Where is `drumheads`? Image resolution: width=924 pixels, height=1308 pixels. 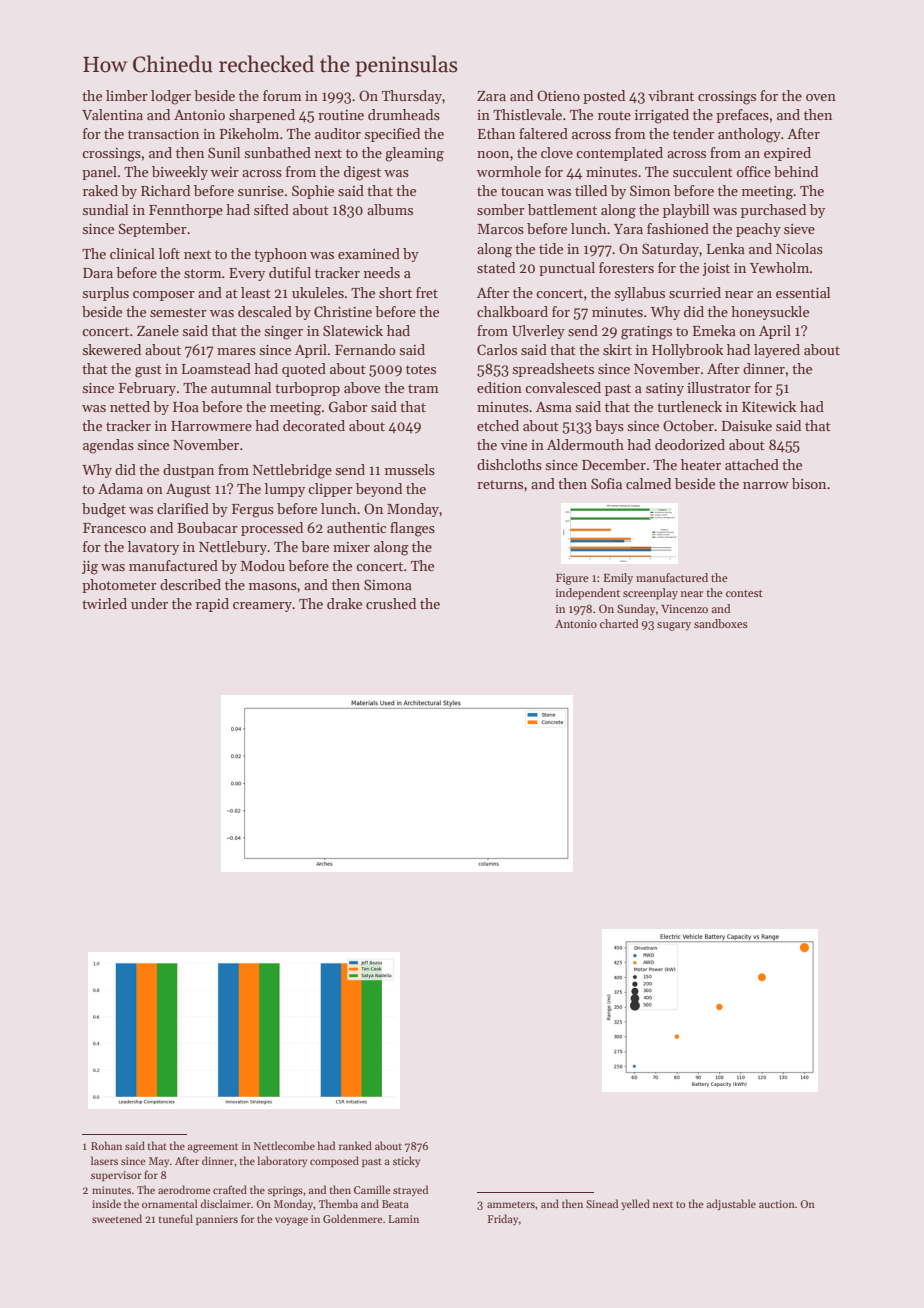 drumheads is located at coordinates (404, 114).
